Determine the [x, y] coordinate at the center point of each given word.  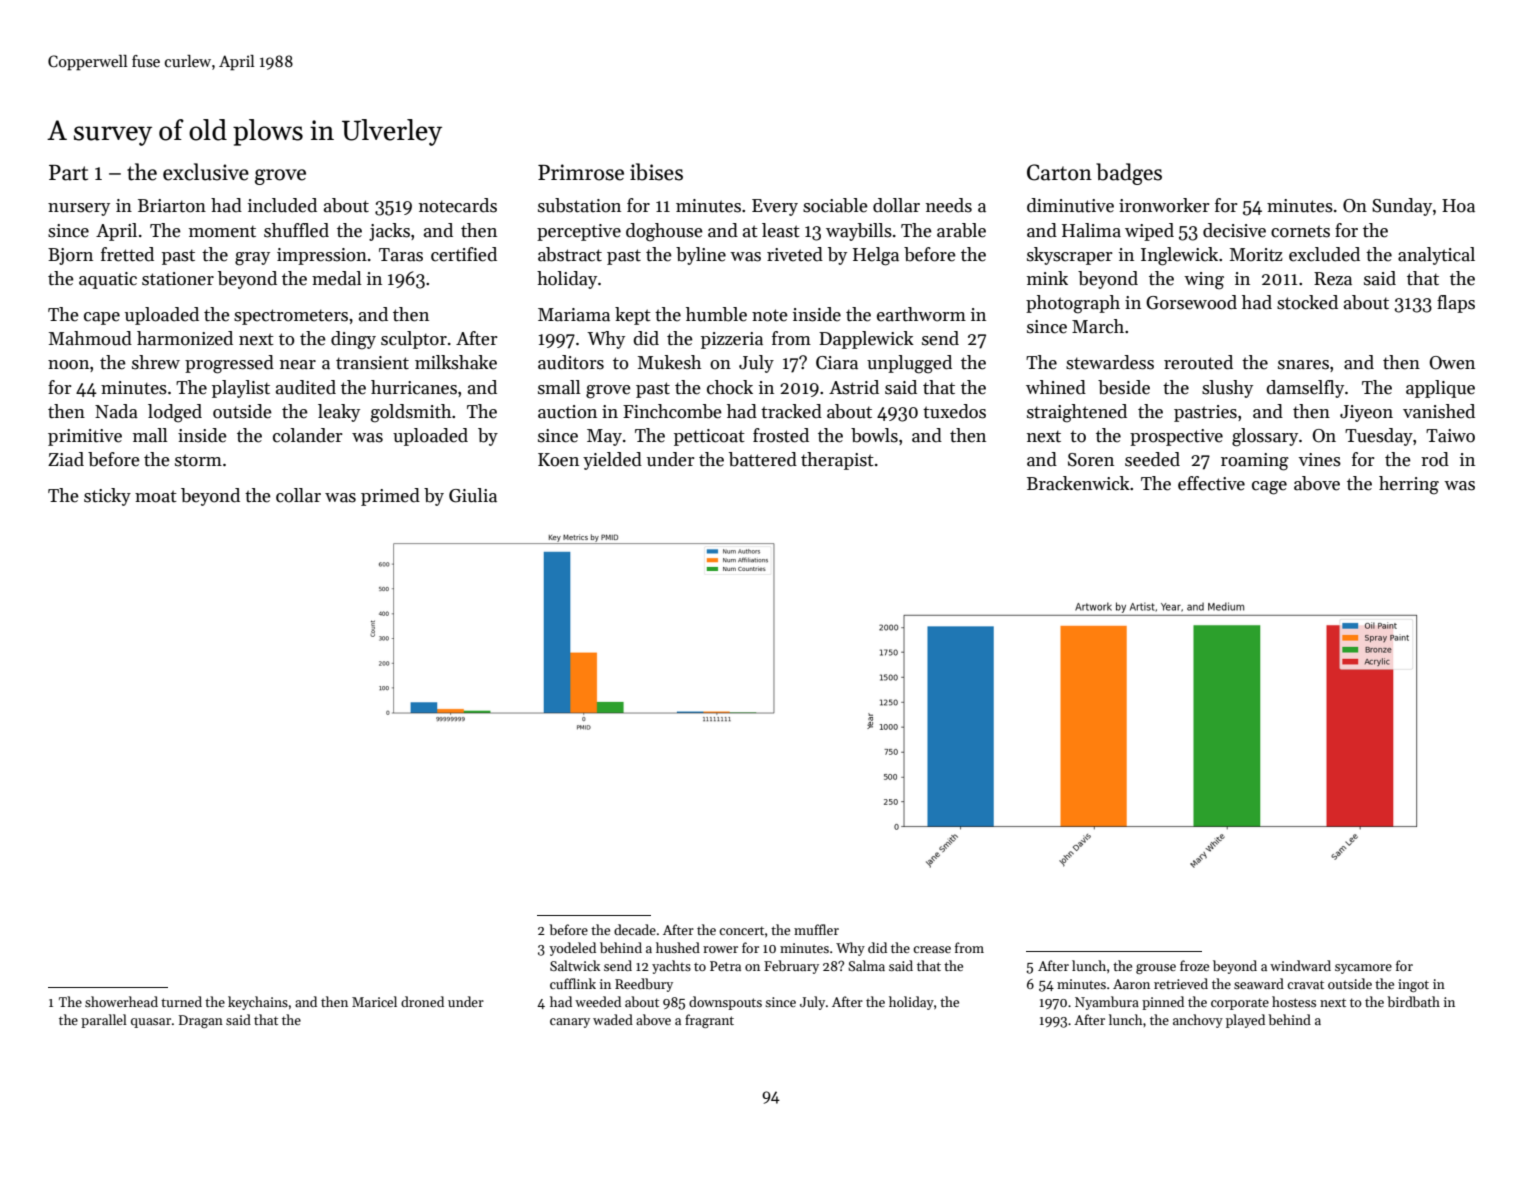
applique [1440, 389]
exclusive [206, 172]
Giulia [473, 495]
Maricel [374, 1001]
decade [635, 929]
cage [1269, 488]
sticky [107, 497]
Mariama [574, 315]
